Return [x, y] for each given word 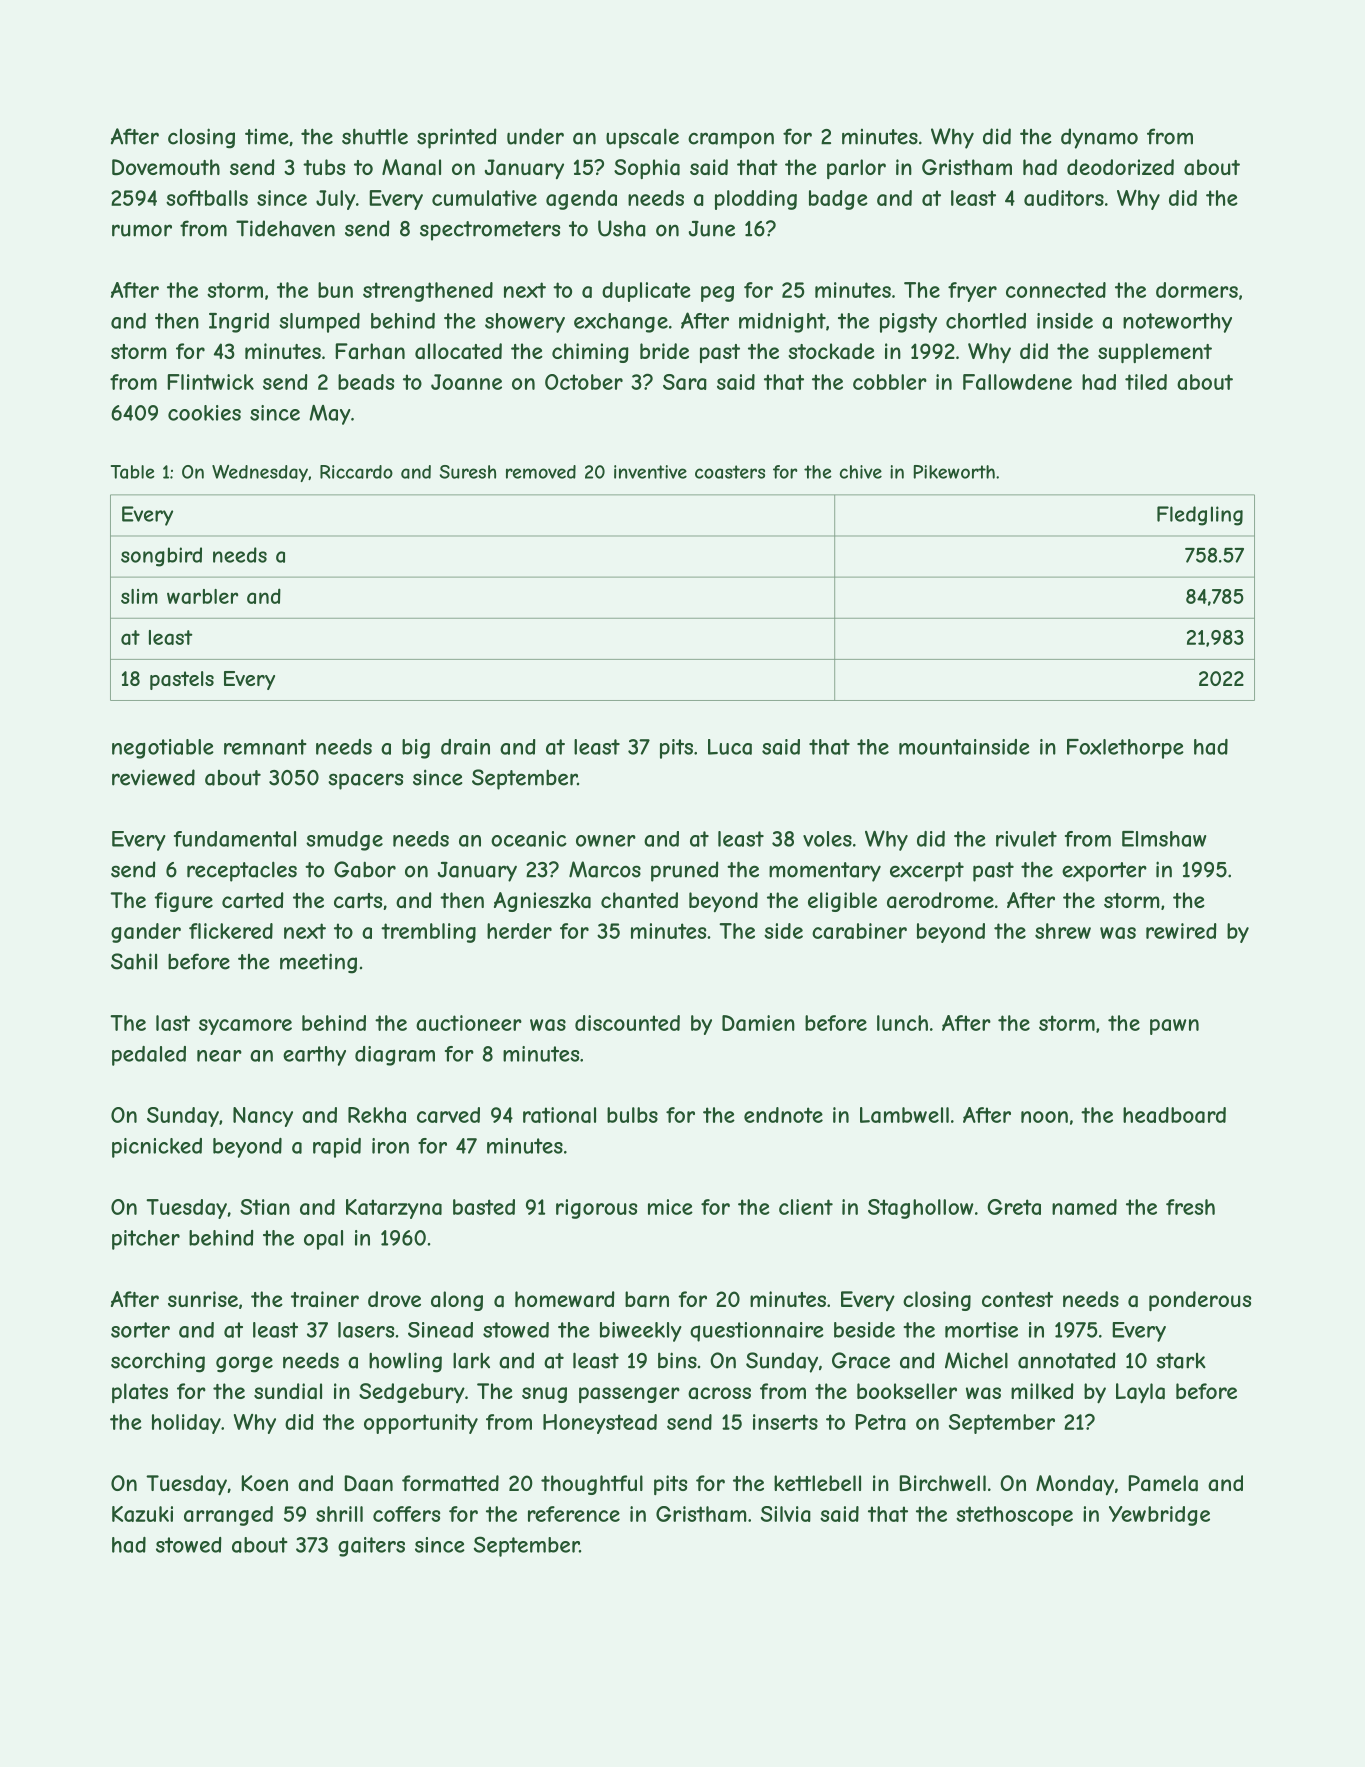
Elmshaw [1164, 839]
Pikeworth [954, 472]
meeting [318, 963]
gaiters [371, 1547]
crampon [731, 140]
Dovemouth [166, 167]
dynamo [1099, 138]
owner [606, 841]
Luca [730, 747]
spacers [365, 781]
